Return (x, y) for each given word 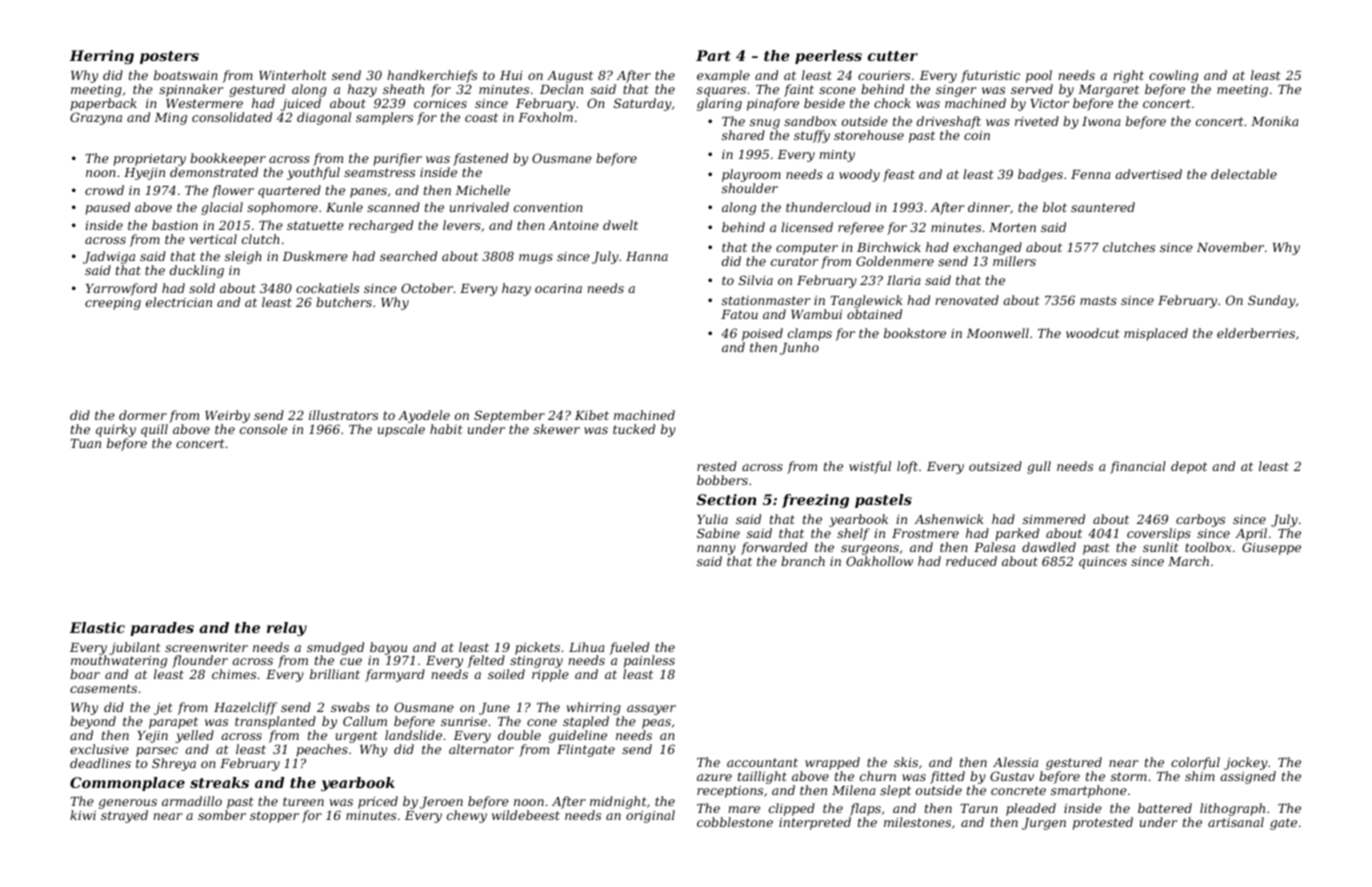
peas (656, 724)
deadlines (100, 763)
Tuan (85, 443)
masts (1098, 300)
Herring (102, 57)
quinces (1103, 563)
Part (713, 55)
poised (762, 334)
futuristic (990, 76)
